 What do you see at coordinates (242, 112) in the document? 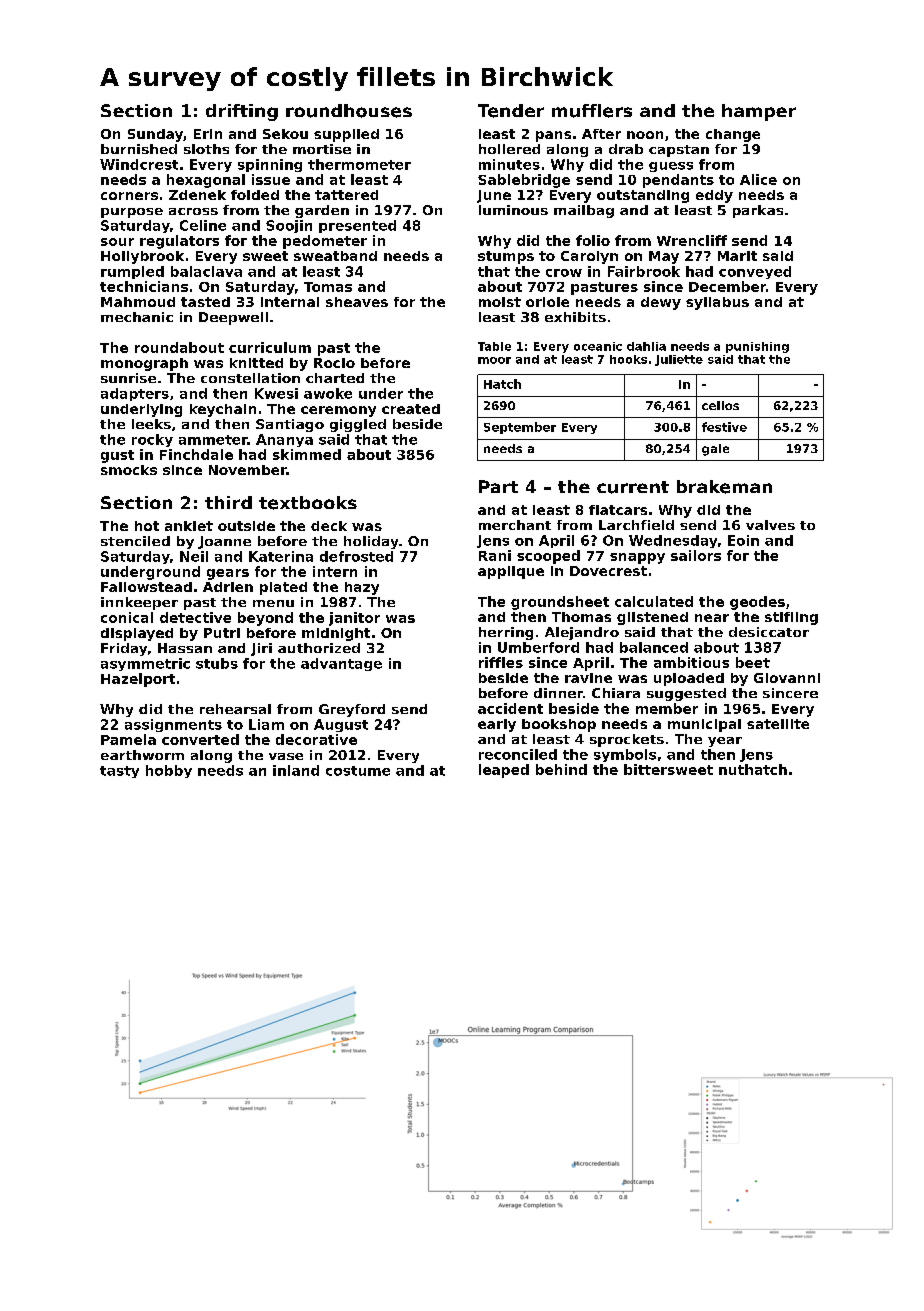
I see `drifting` at bounding box center [242, 112].
